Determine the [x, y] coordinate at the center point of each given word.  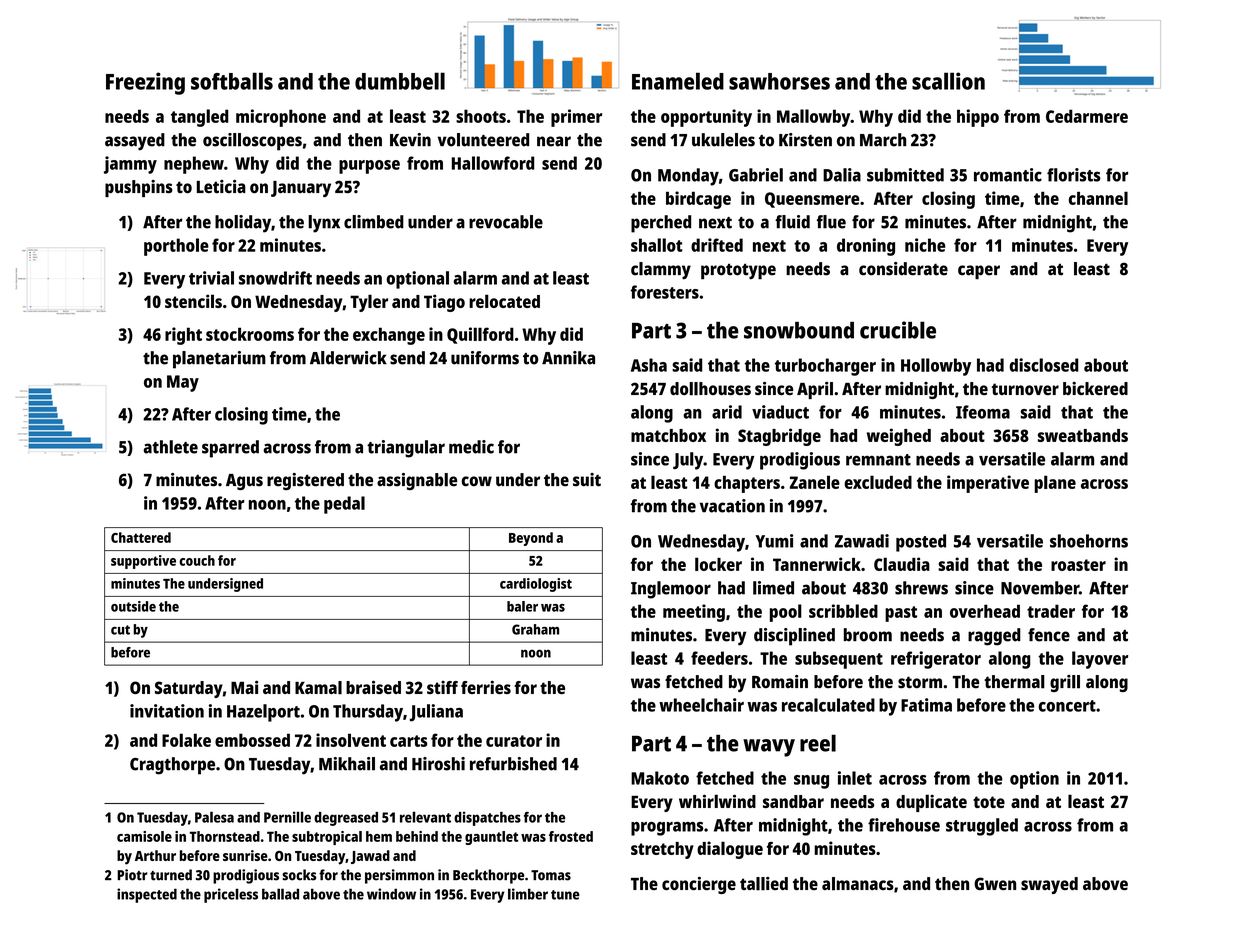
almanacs [858, 884]
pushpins [139, 188]
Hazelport [263, 713]
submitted [905, 175]
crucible [898, 330]
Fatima [926, 705]
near [554, 141]
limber [528, 894]
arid [727, 412]
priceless [231, 895]
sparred [230, 449]
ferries [486, 687]
